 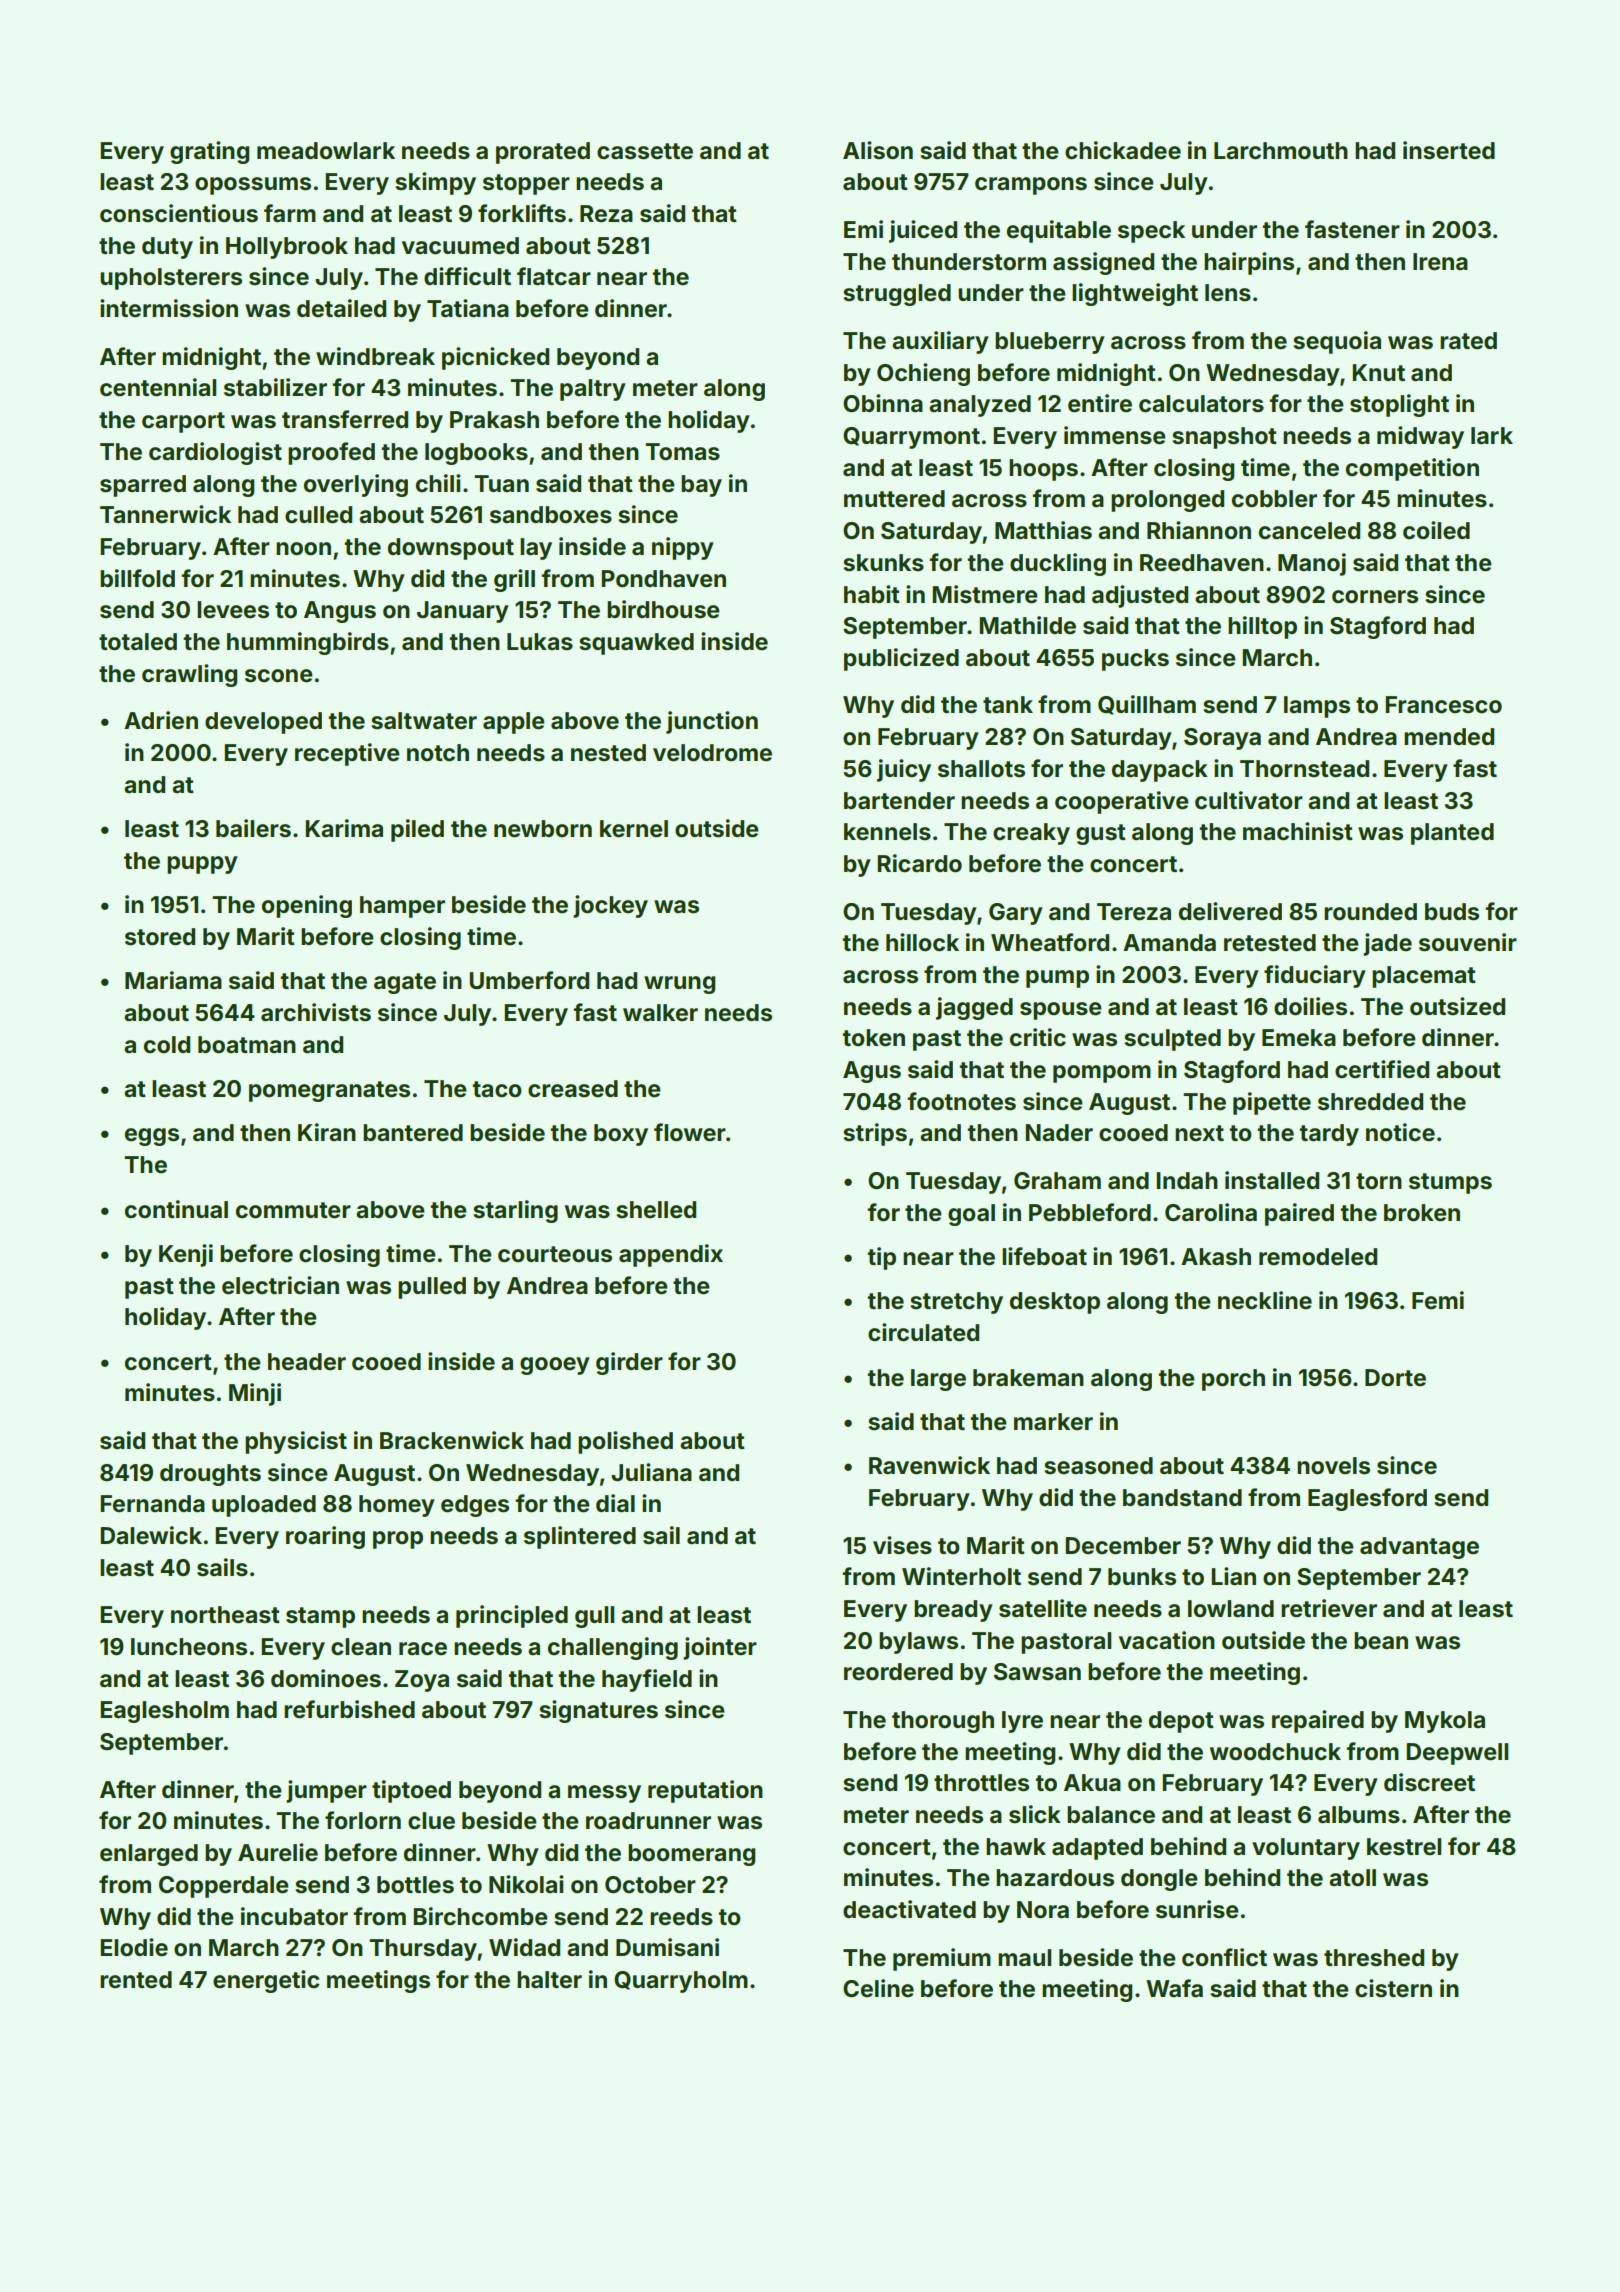 I want to click on auxiliary, so click(x=940, y=342).
